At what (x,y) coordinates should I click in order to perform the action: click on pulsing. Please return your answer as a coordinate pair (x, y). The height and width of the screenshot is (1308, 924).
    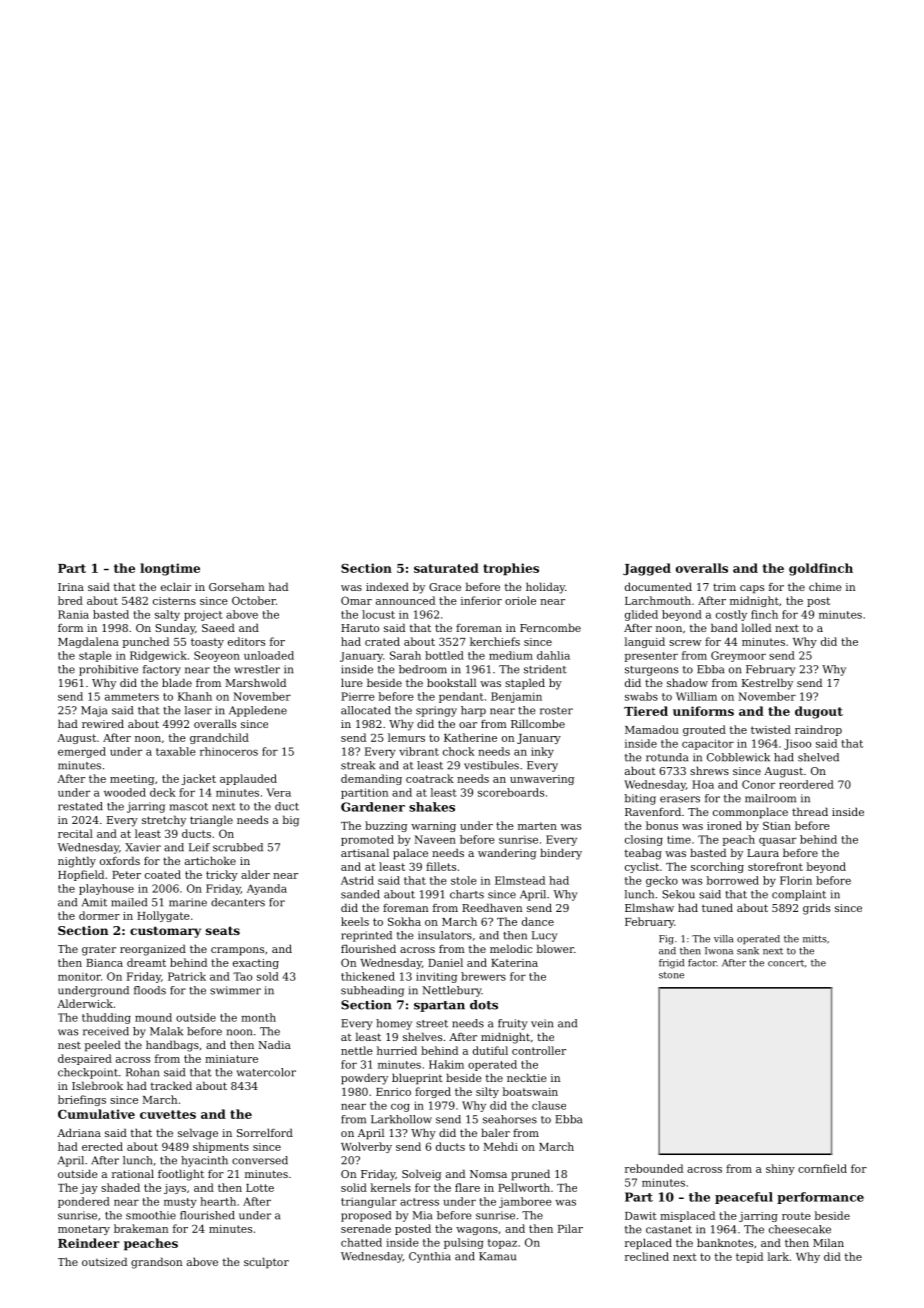
    Looking at the image, I should click on (464, 1243).
